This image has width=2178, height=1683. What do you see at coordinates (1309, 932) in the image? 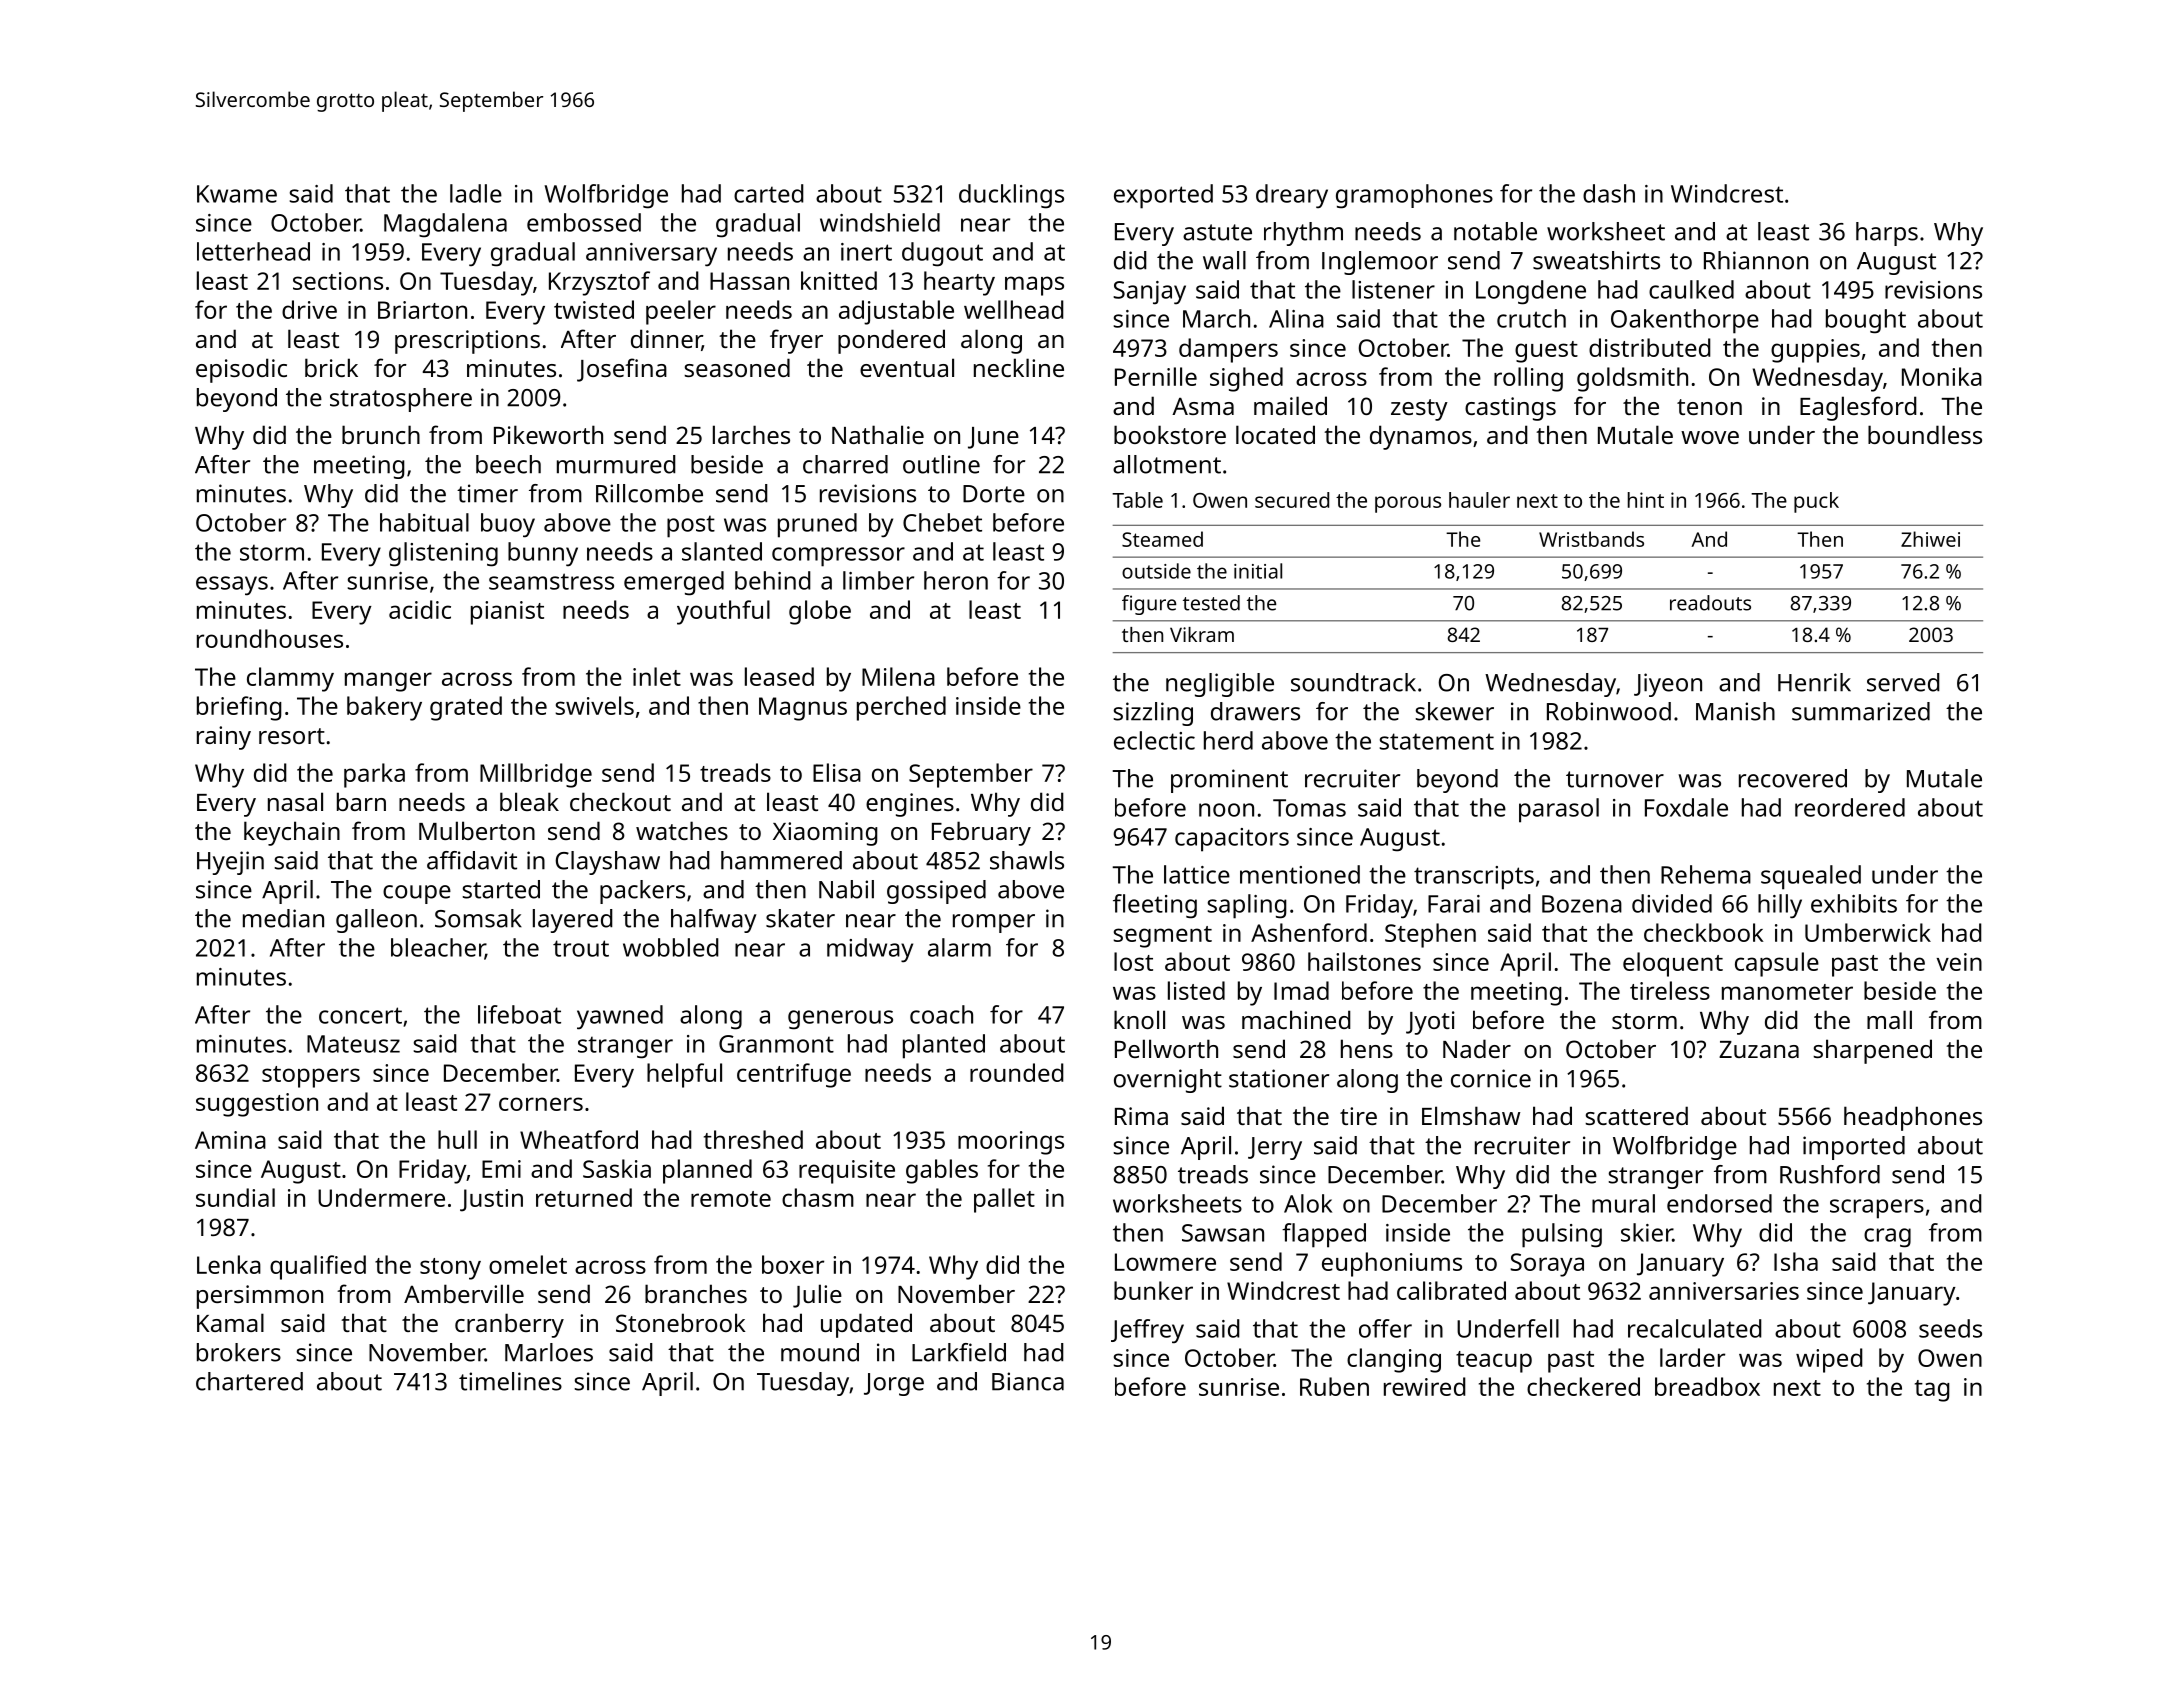
I see `Ashenford` at bounding box center [1309, 932].
